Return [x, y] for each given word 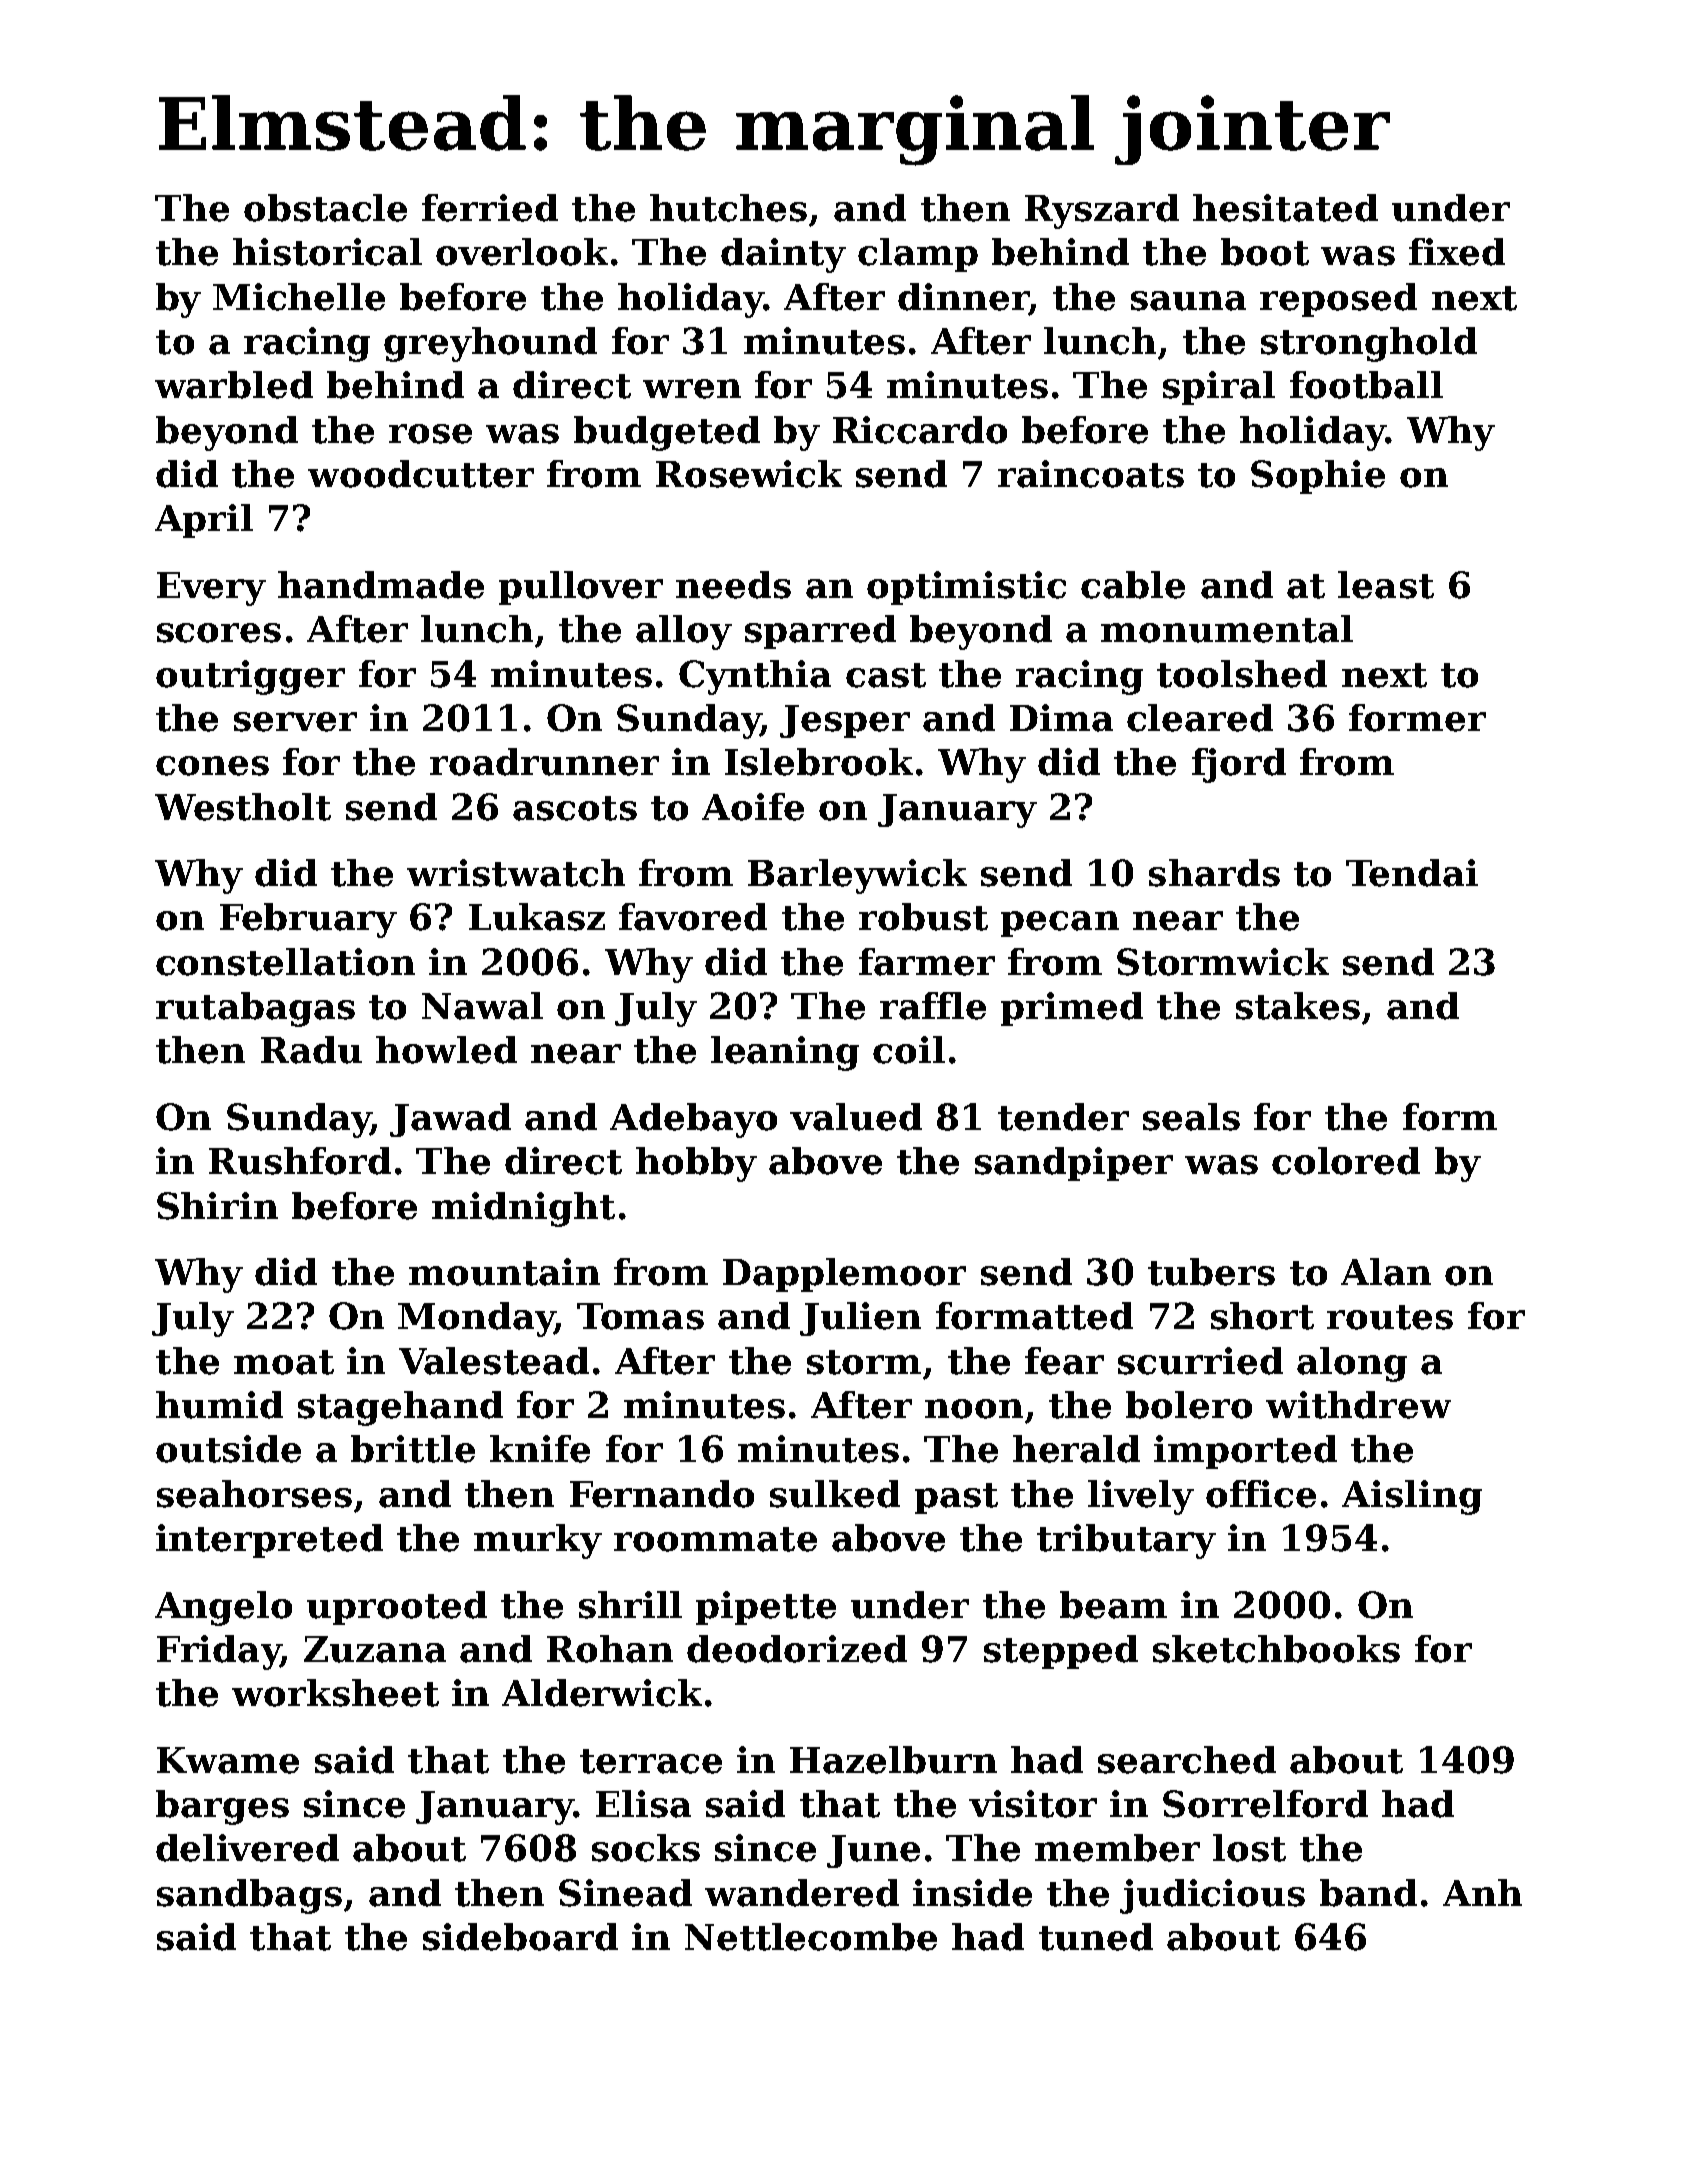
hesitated [1285, 208]
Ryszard [1102, 211]
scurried [1200, 1361]
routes [1390, 1317]
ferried [490, 208]
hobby [696, 1164]
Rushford [300, 1161]
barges [222, 1807]
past [956, 1498]
